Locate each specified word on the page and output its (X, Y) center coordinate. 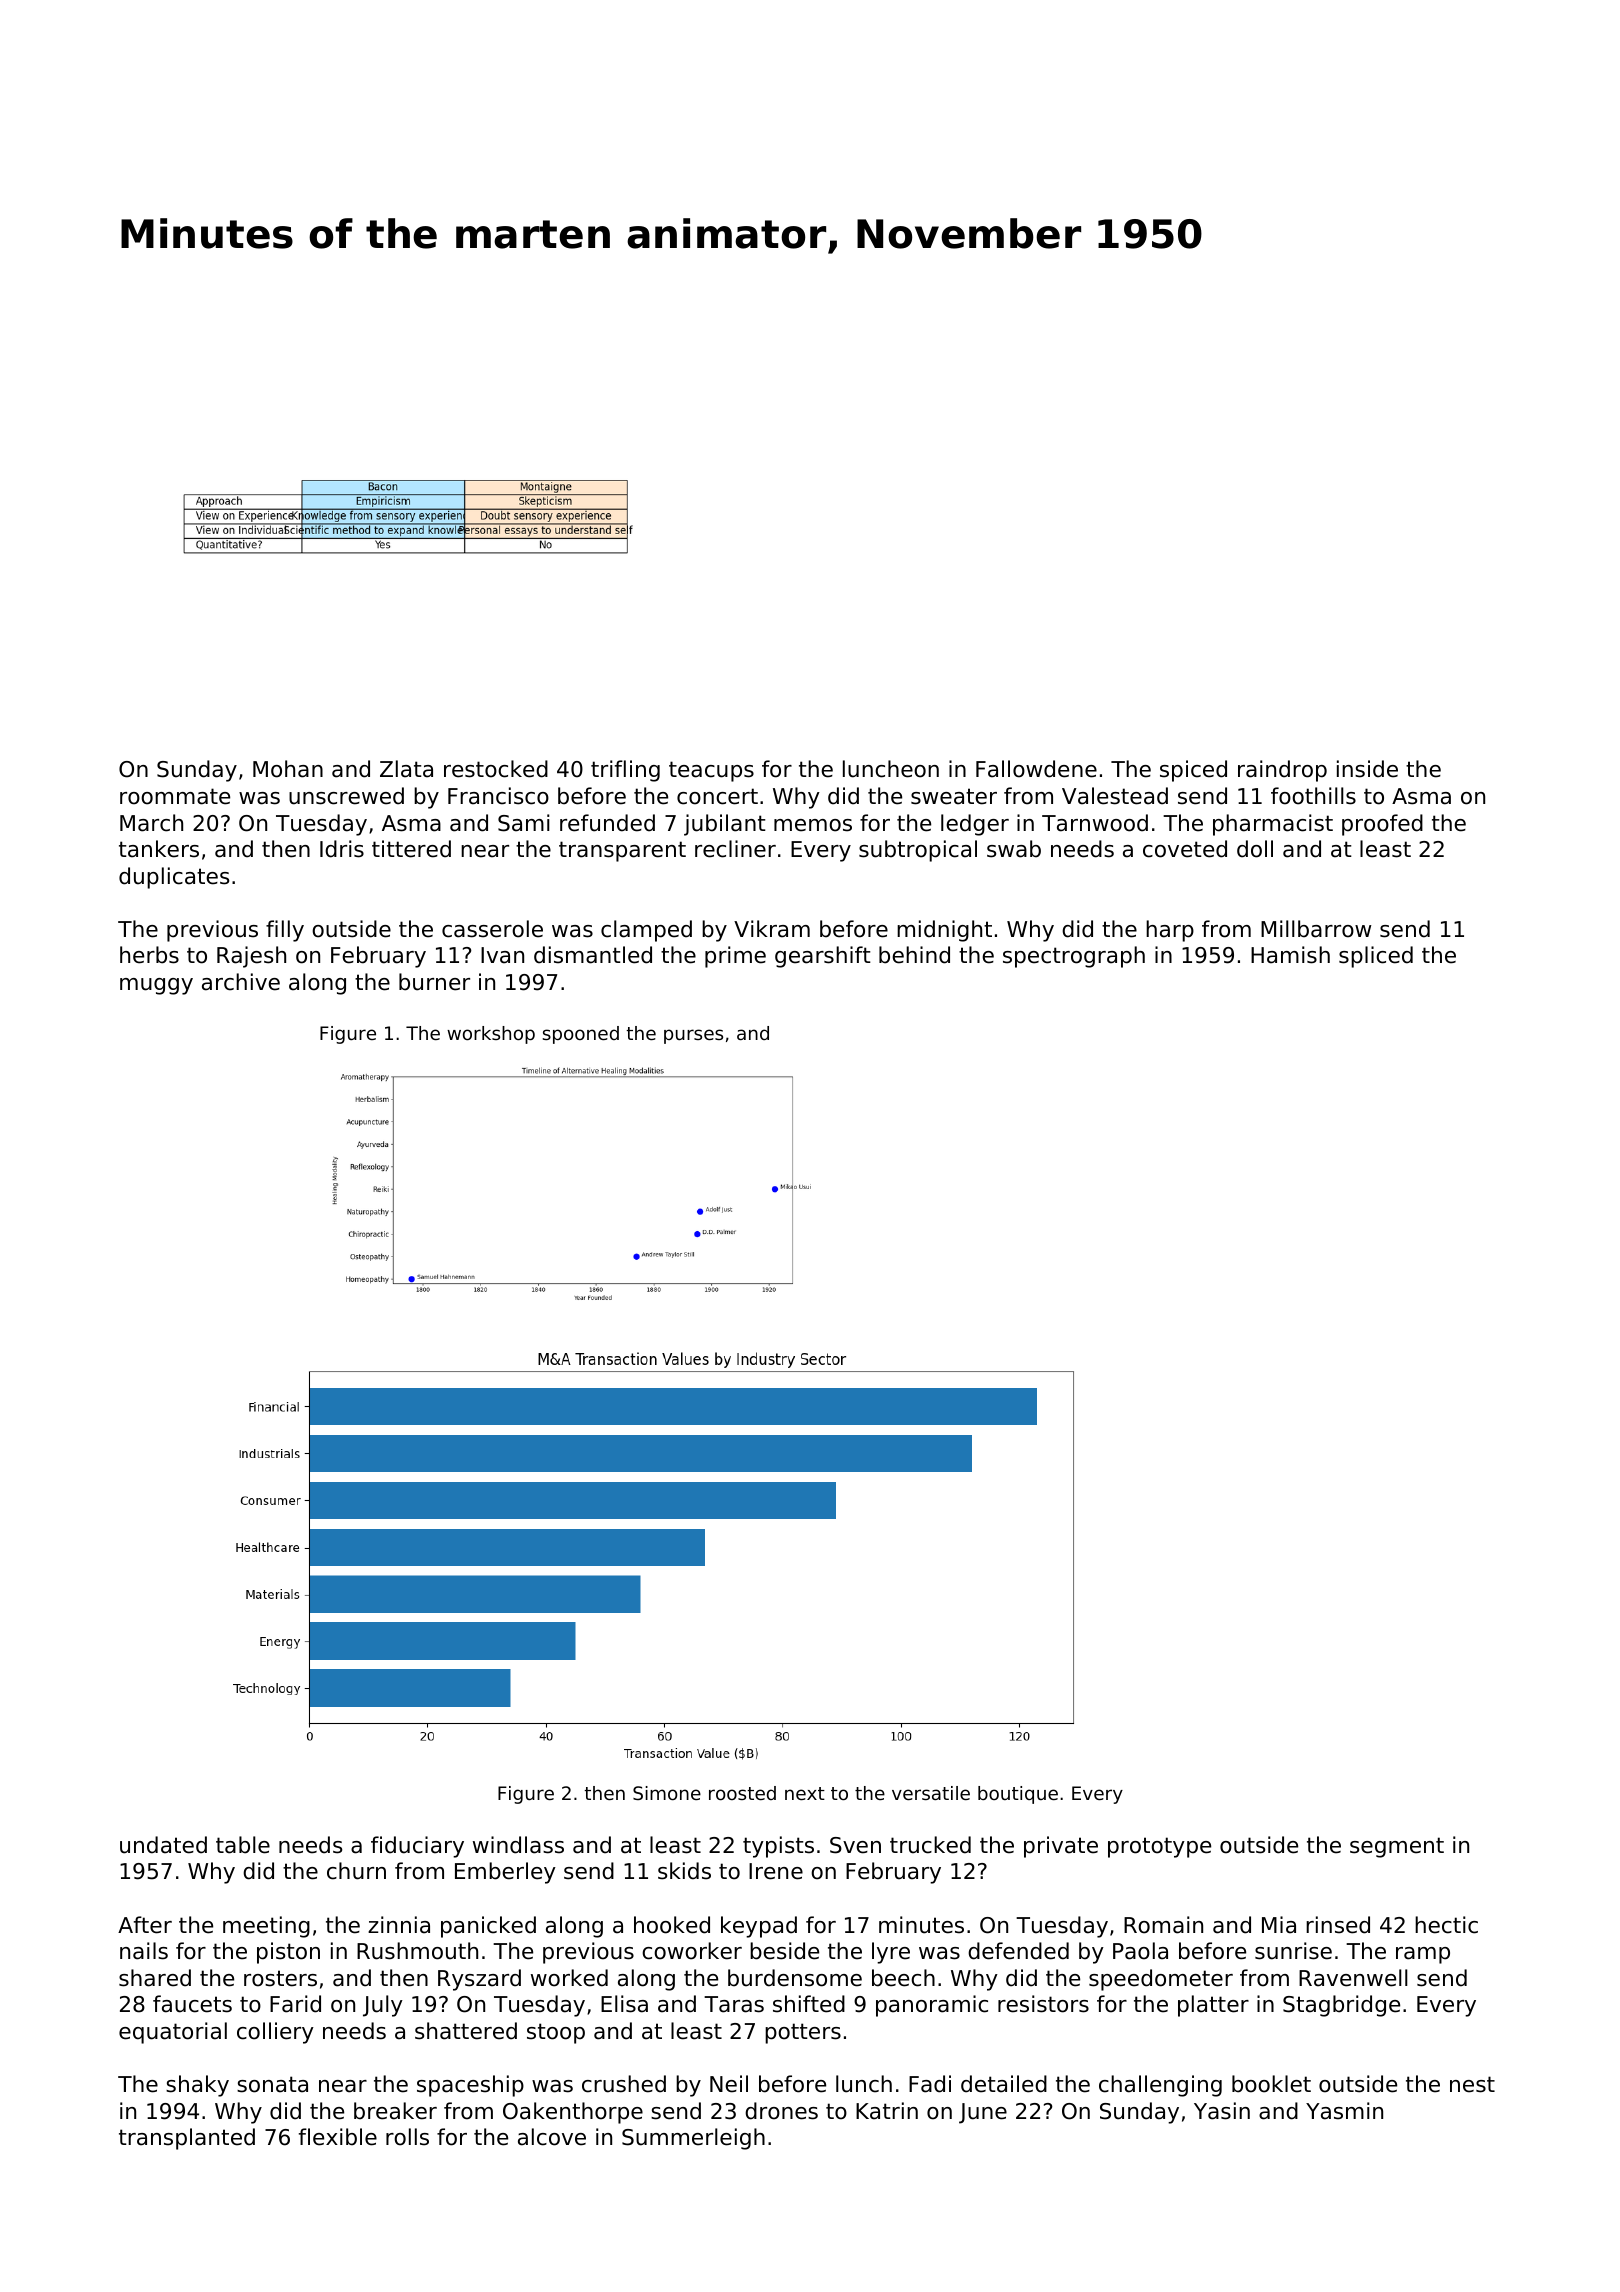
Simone (667, 1793)
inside (1367, 769)
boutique (1018, 1795)
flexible (338, 2137)
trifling (625, 771)
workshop (491, 1035)
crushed (624, 2084)
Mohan (288, 769)
